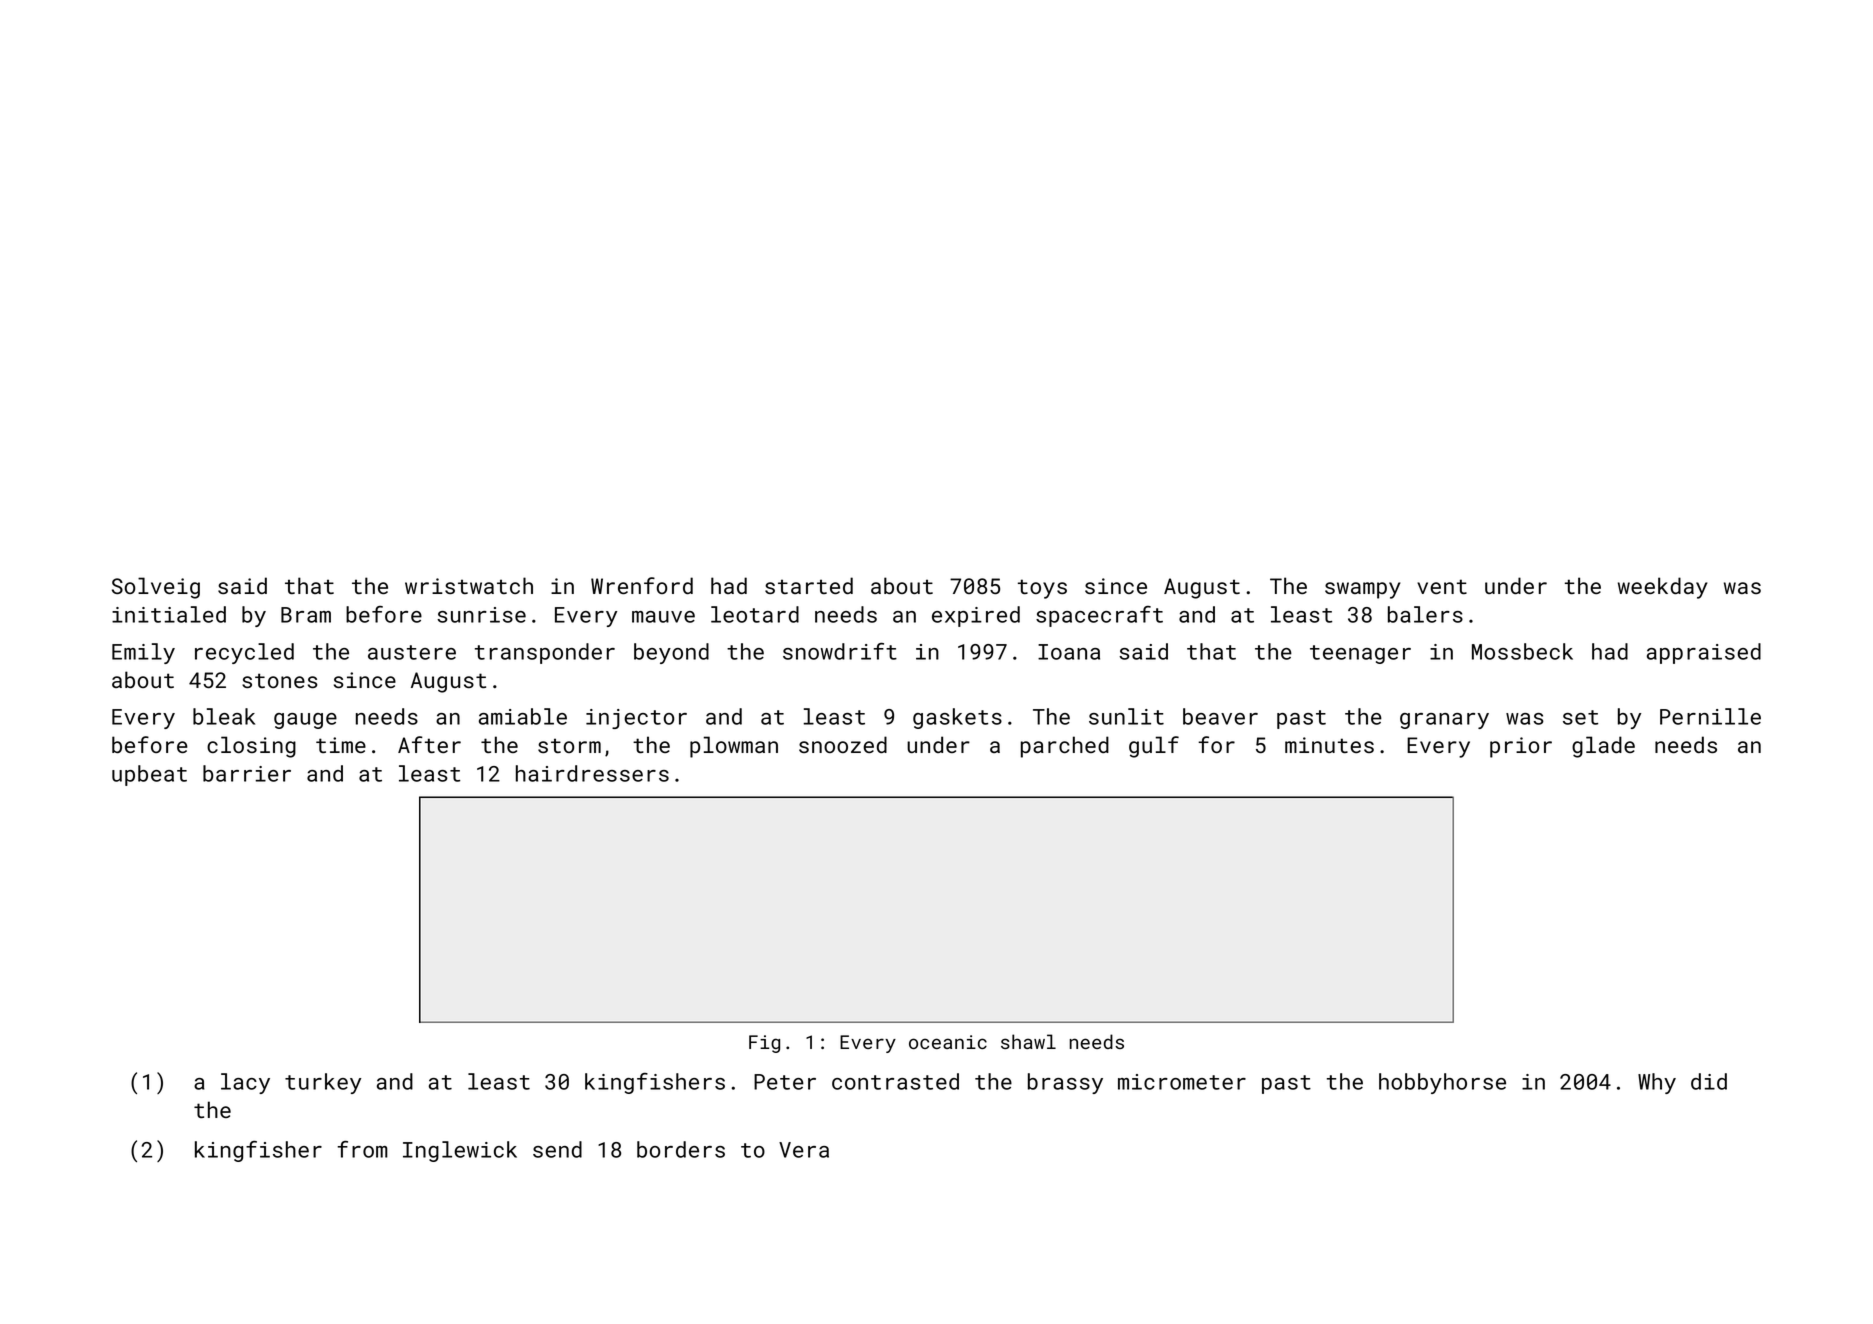 The height and width of the page is (1324, 1873). What do you see at coordinates (764, 1044) in the page?
I see `Fig` at bounding box center [764, 1044].
